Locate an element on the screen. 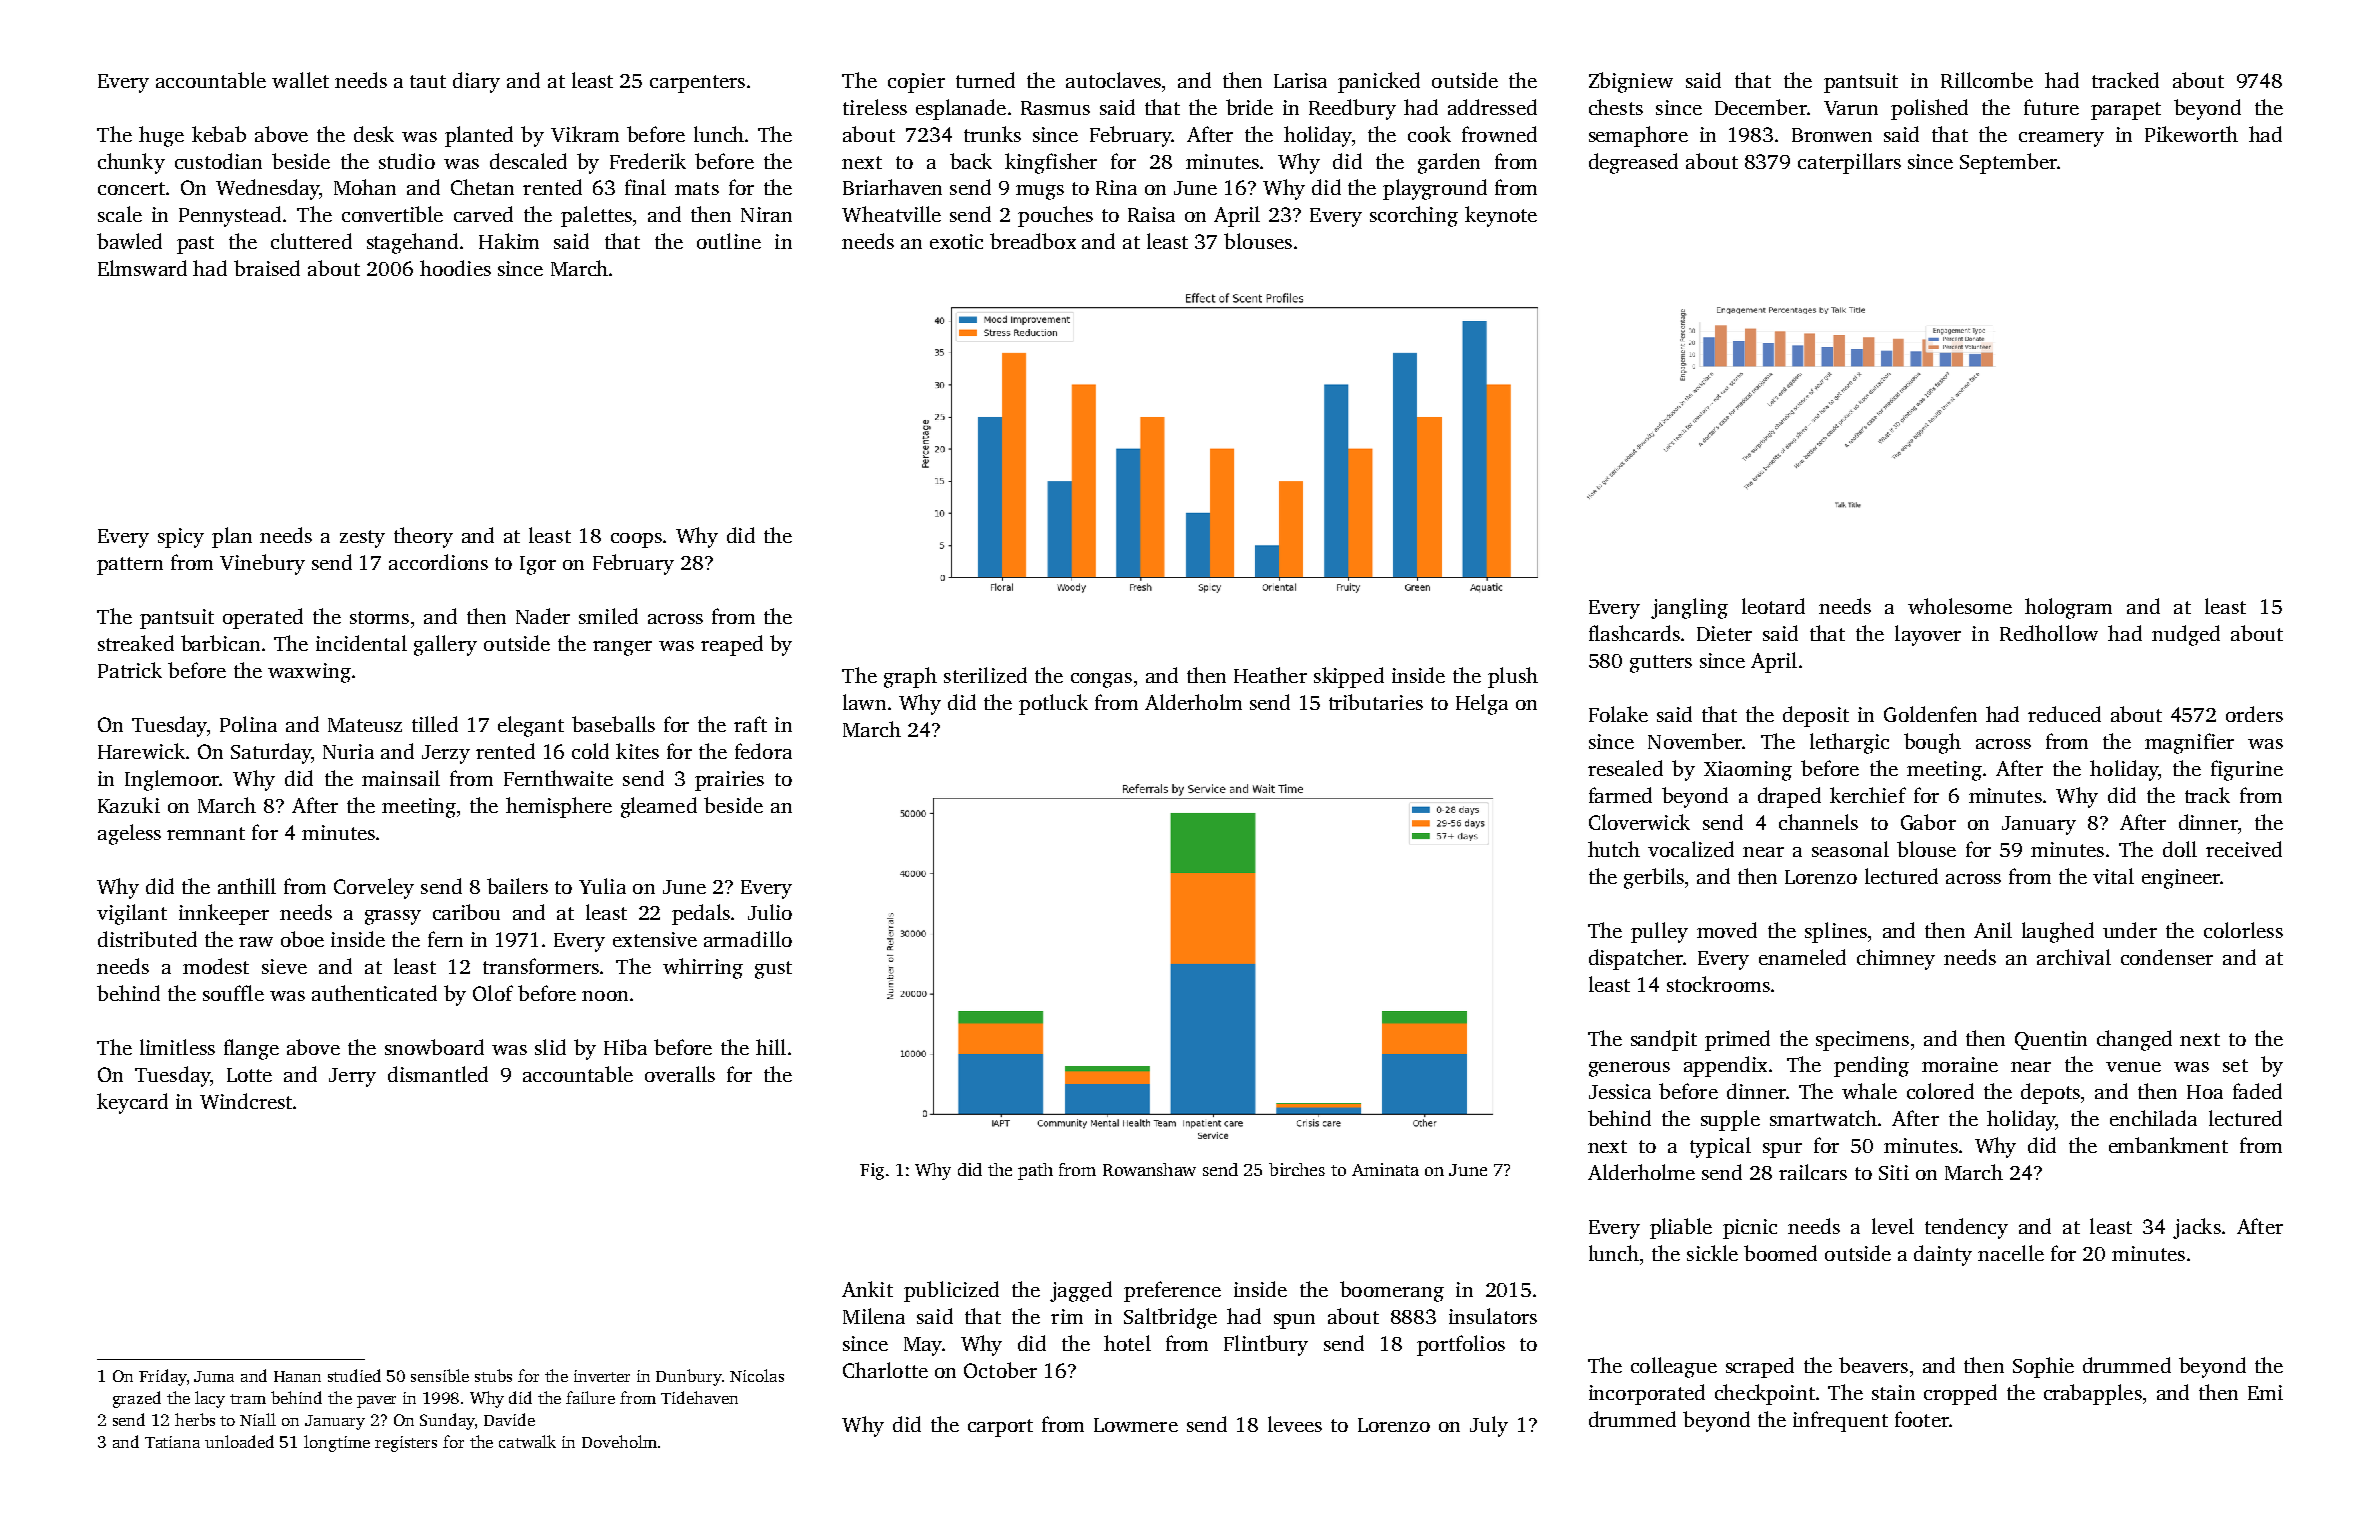 This screenshot has height=1540, width=2380. faded is located at coordinates (2257, 1091).
